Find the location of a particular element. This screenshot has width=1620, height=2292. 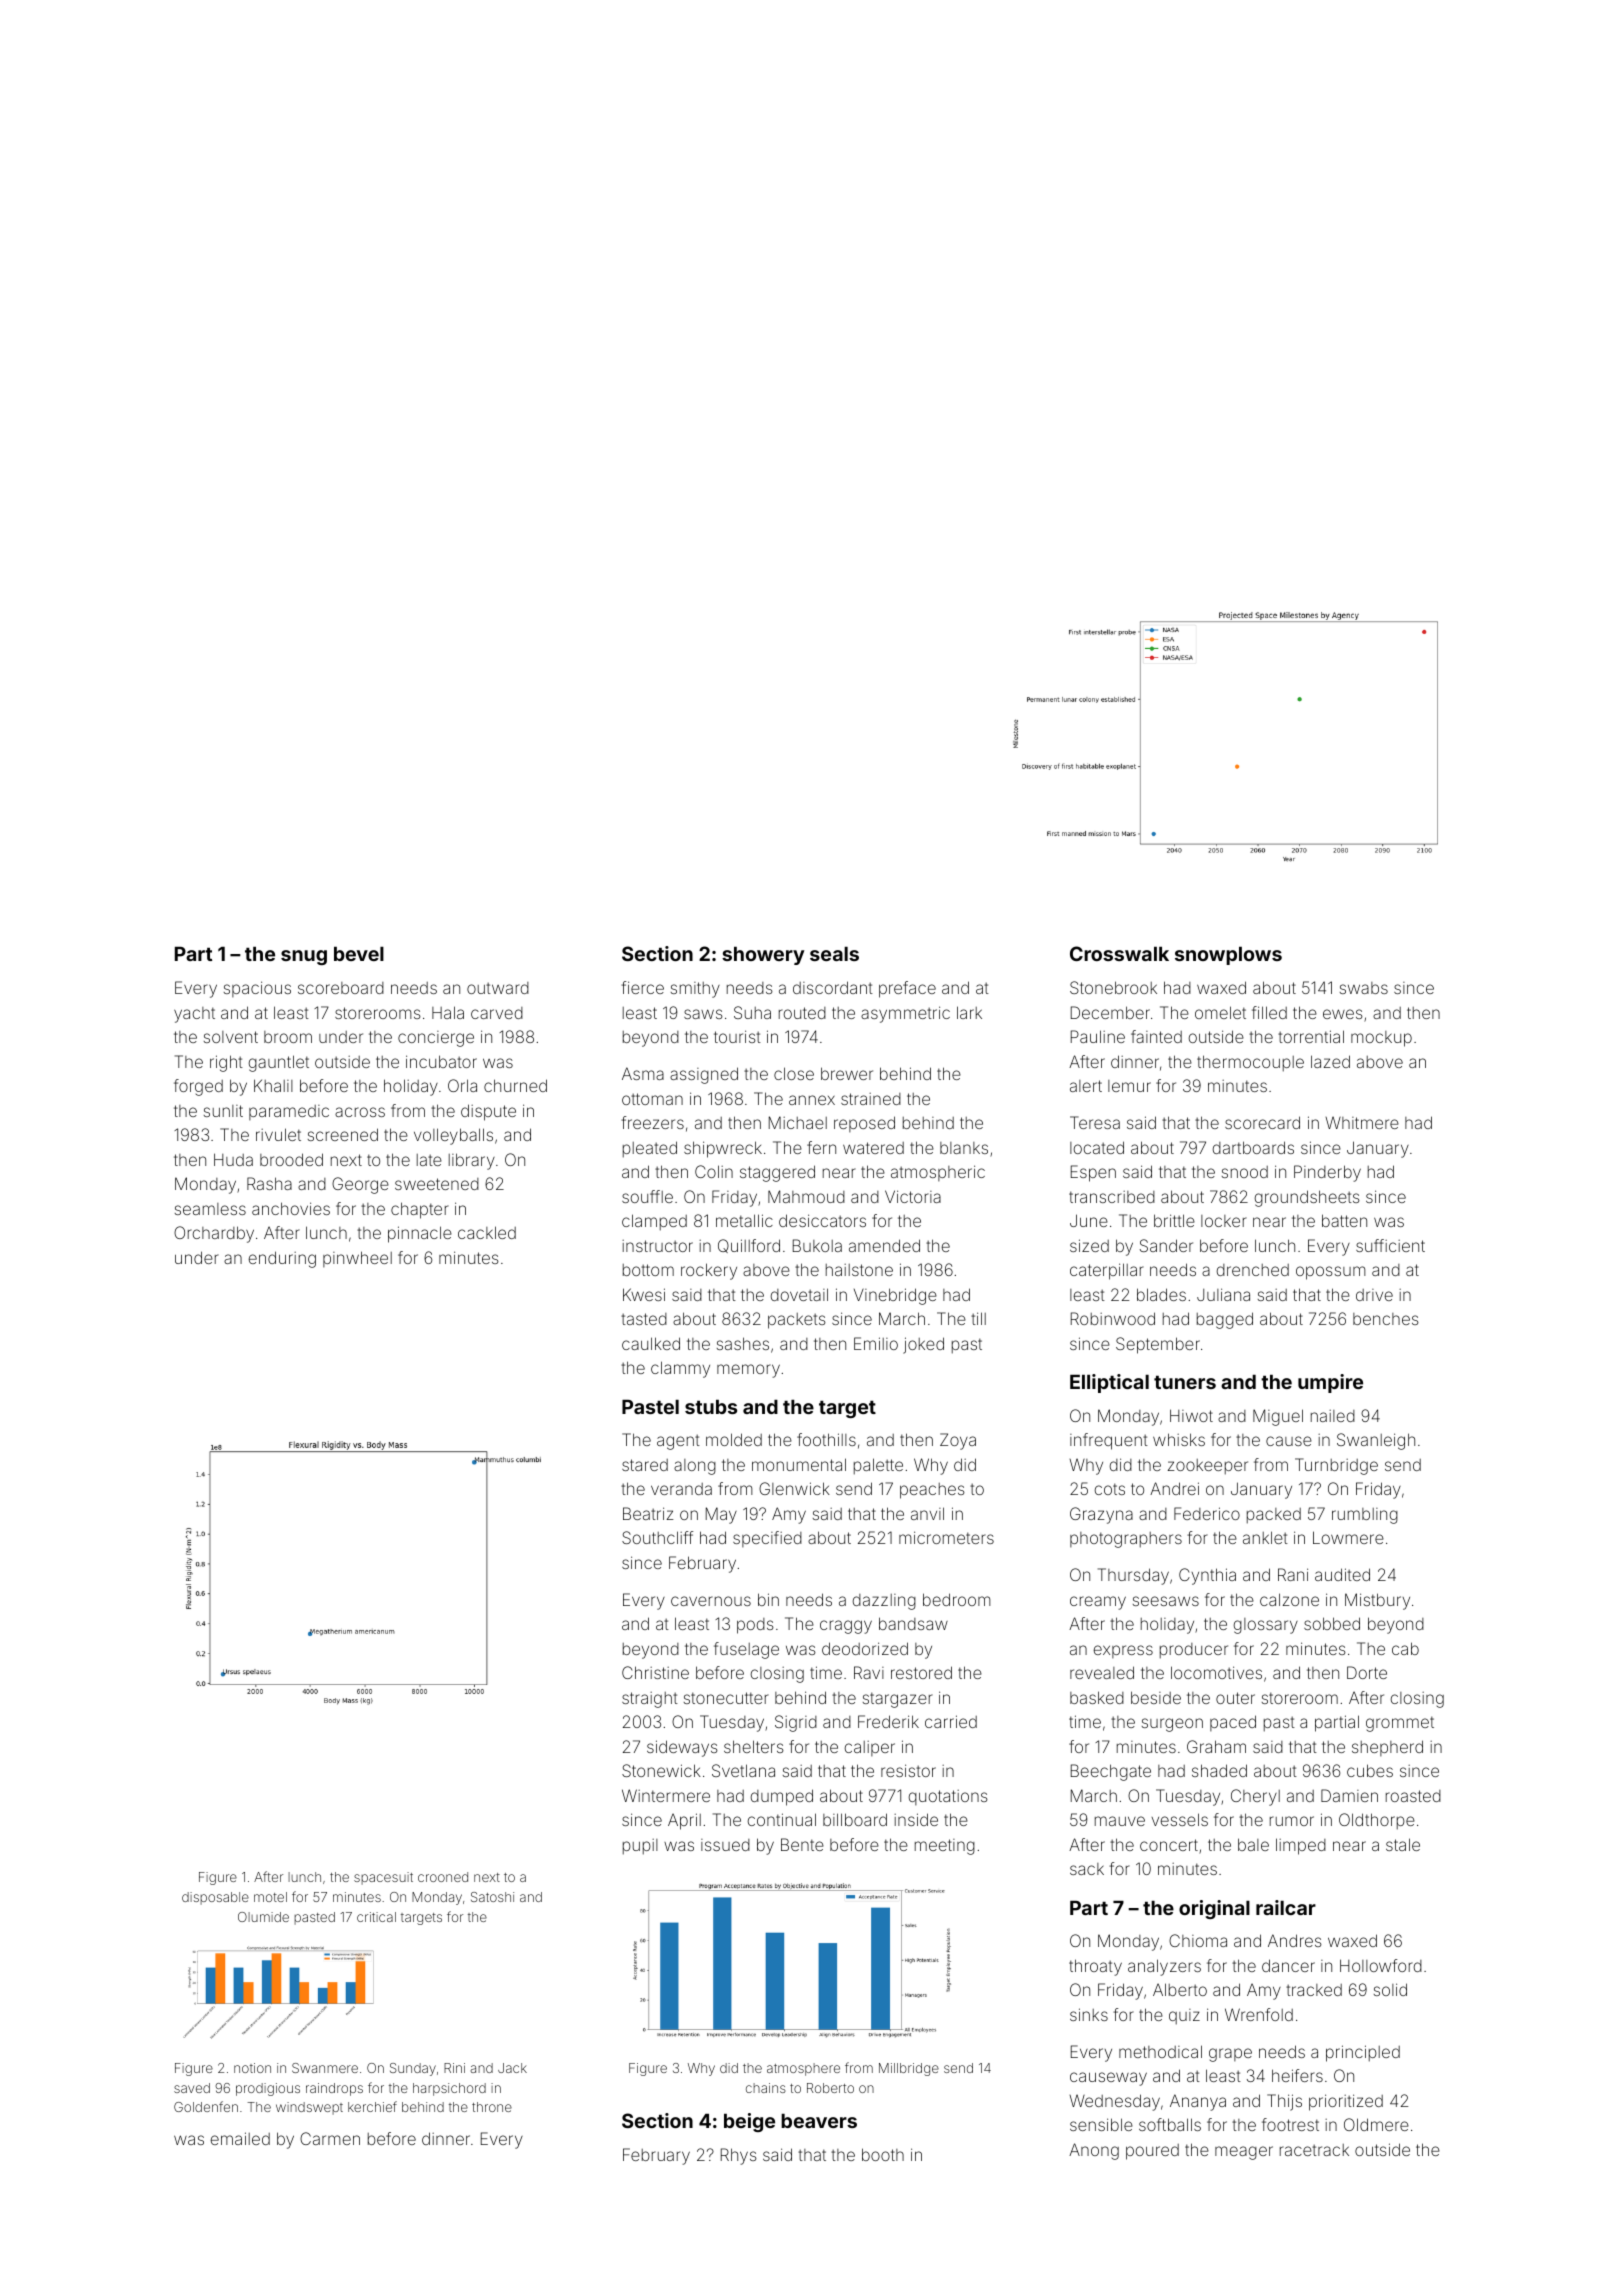

Hiwot is located at coordinates (1191, 1415).
